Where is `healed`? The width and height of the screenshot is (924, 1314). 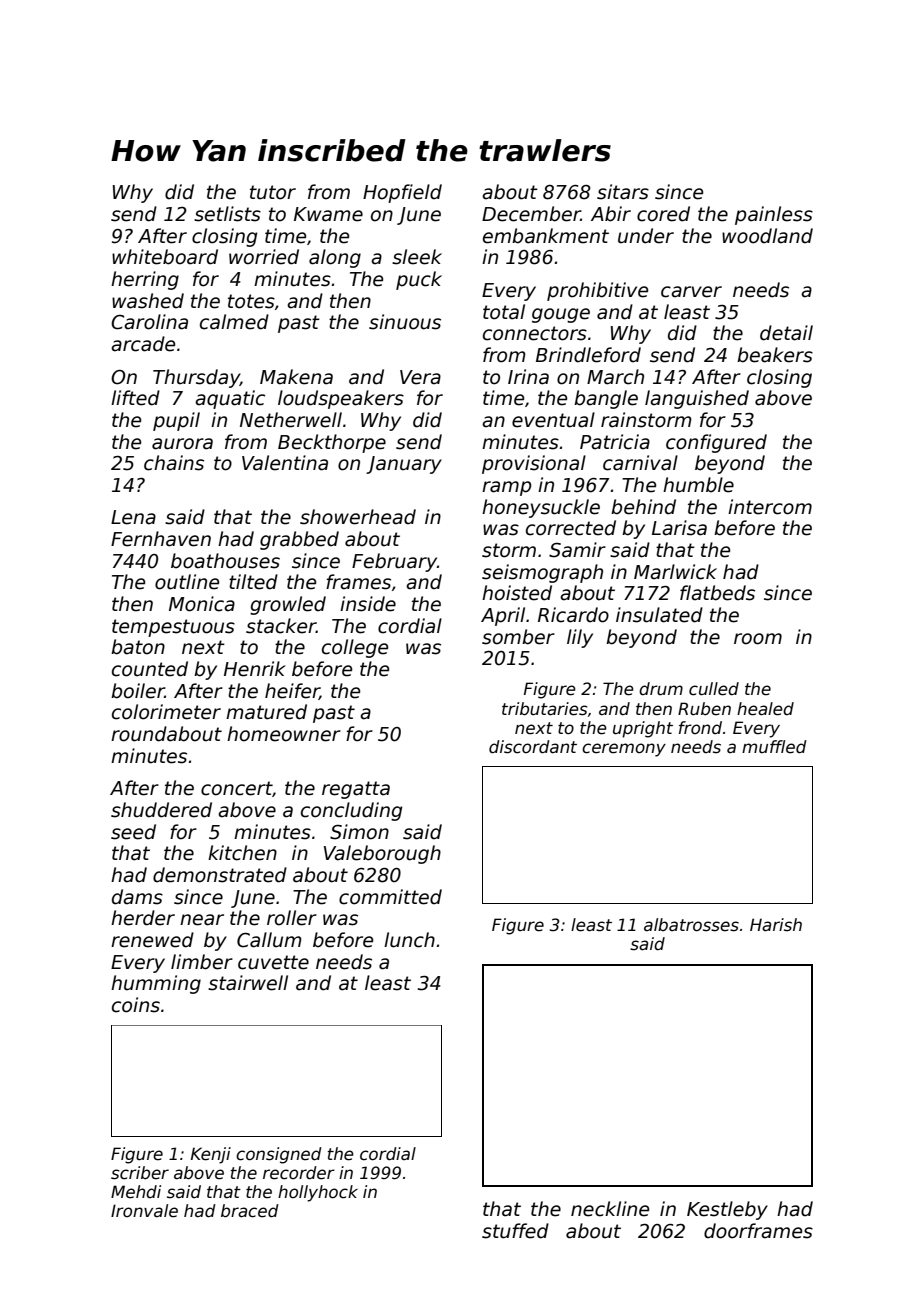 healed is located at coordinates (765, 709).
